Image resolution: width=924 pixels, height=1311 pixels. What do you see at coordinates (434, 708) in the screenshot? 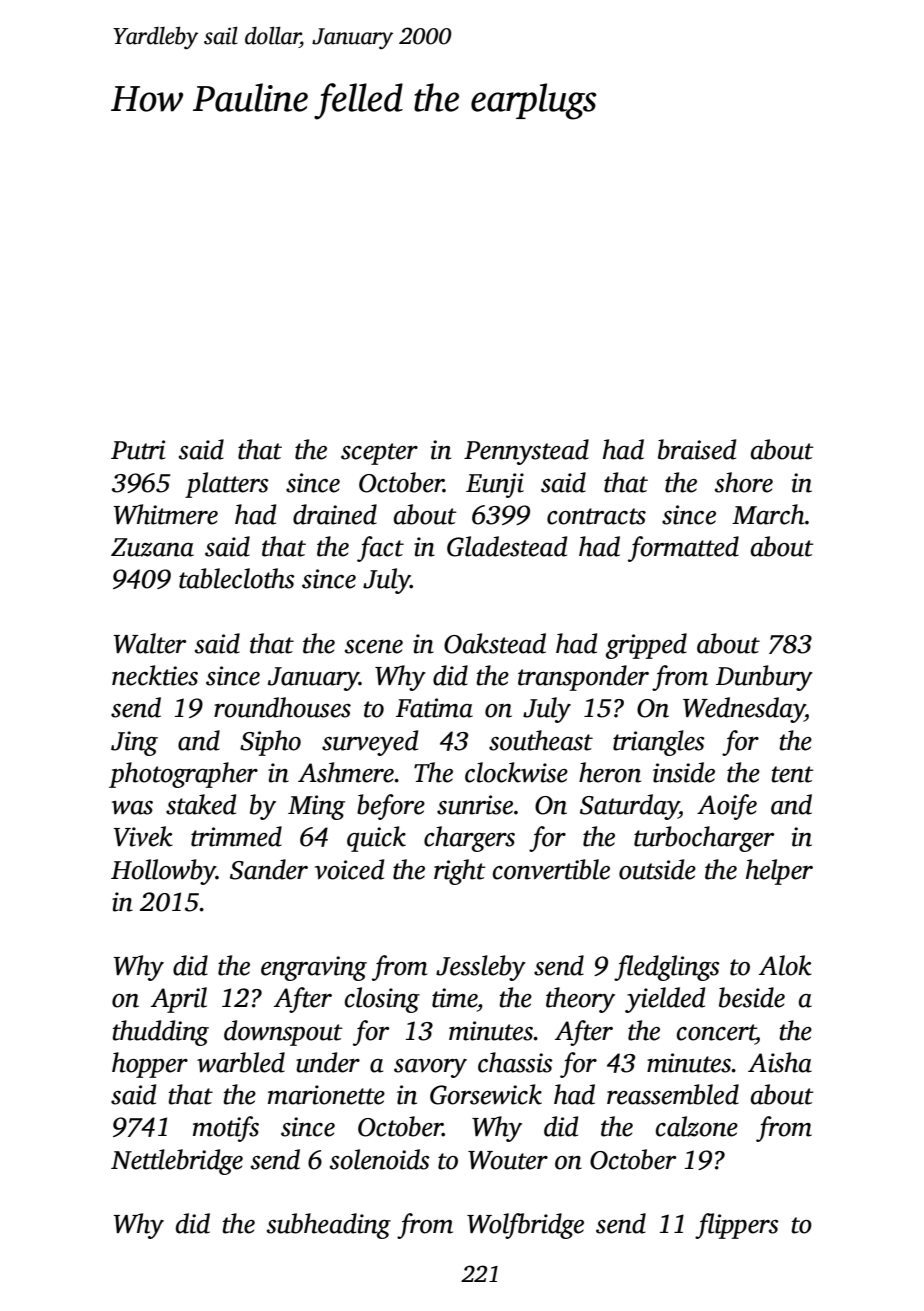
I see `Fatima` at bounding box center [434, 708].
